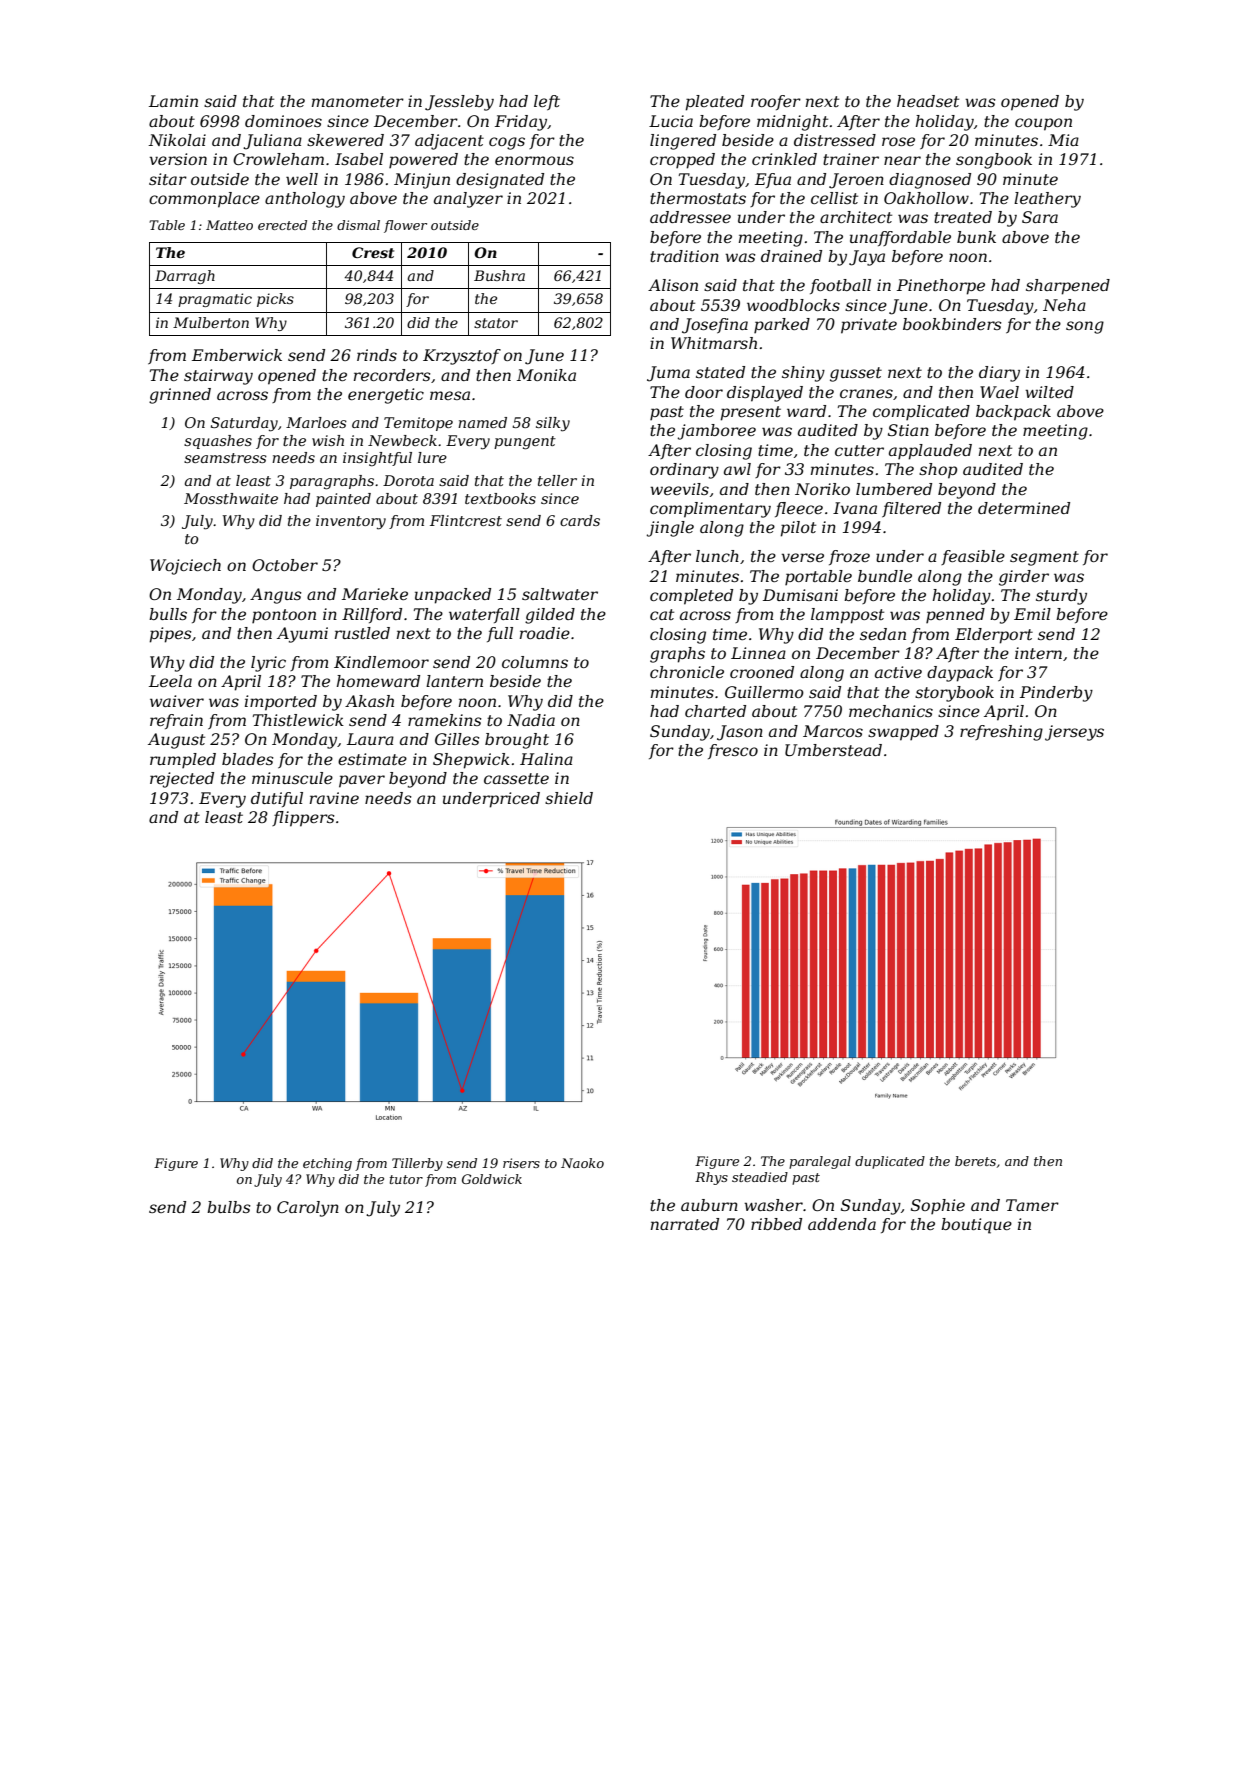 This image has width=1260, height=1782. I want to click on weevils, so click(679, 489).
